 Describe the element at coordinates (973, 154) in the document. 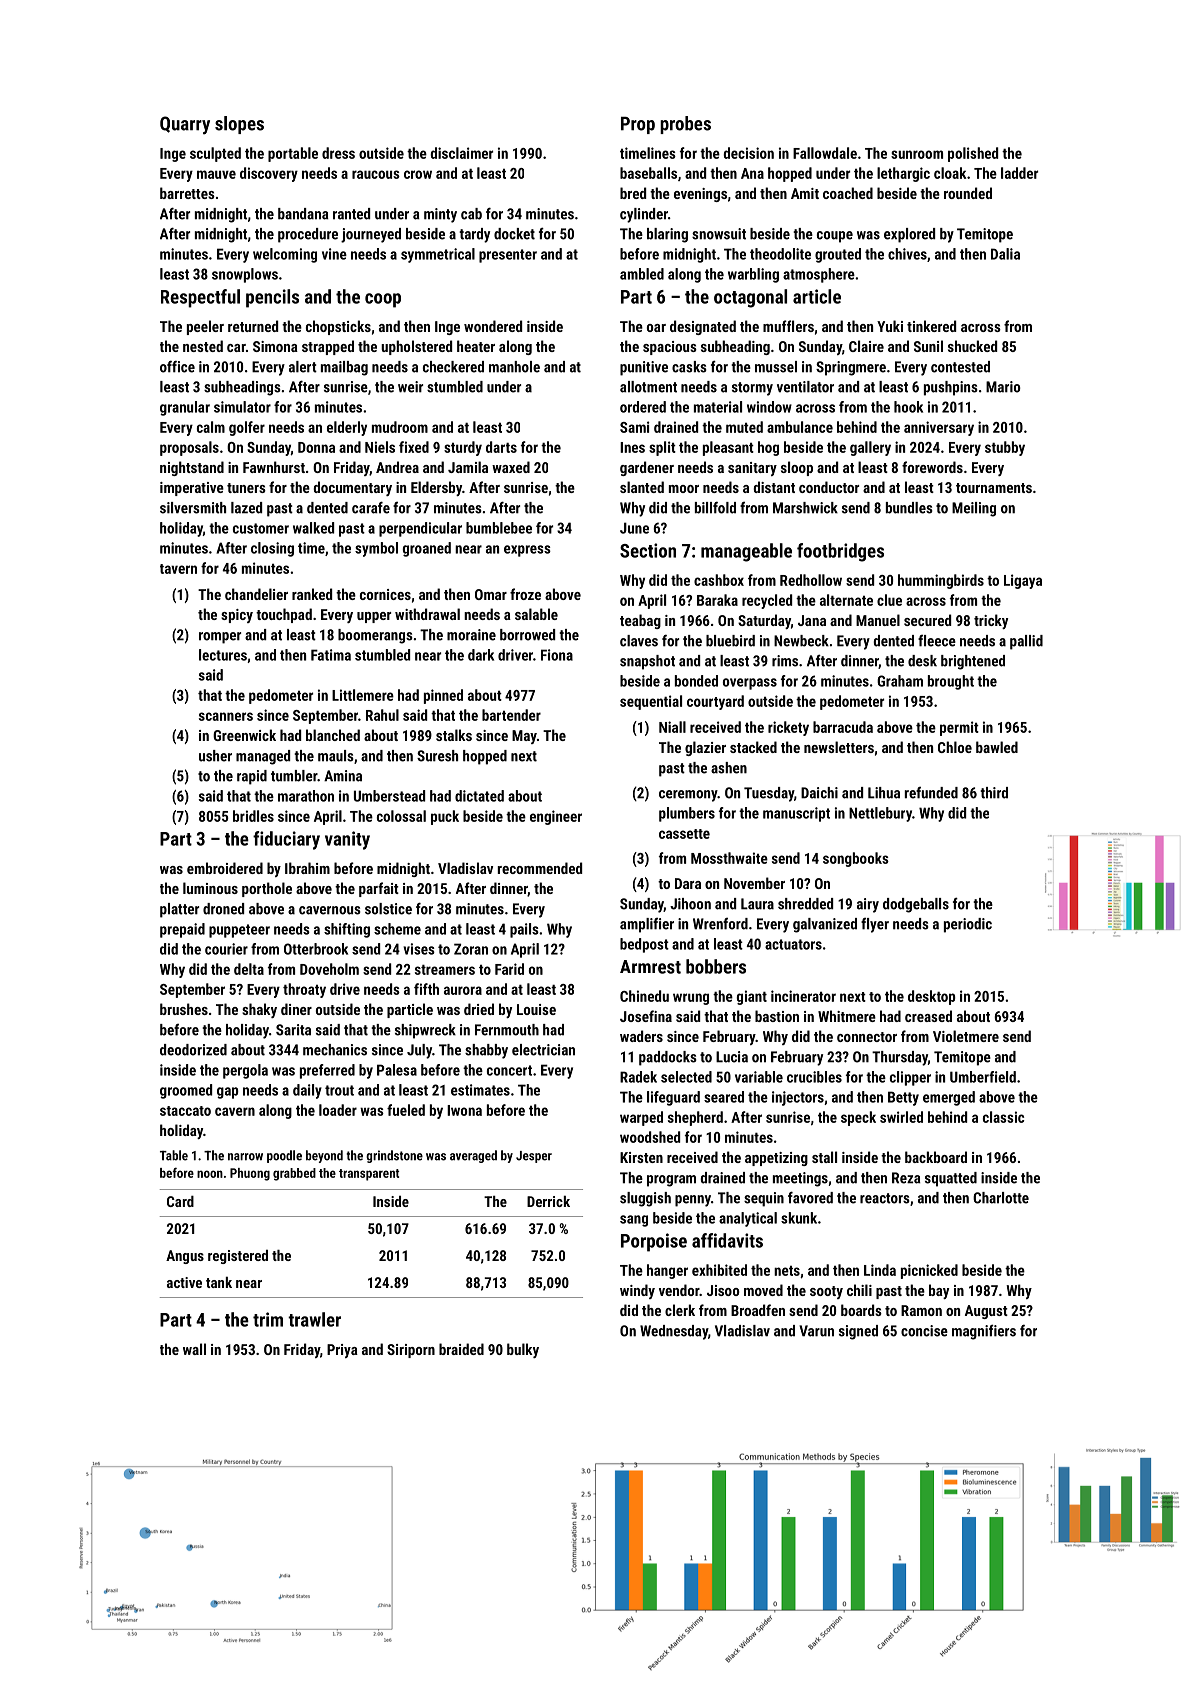

I see `polished` at that location.
